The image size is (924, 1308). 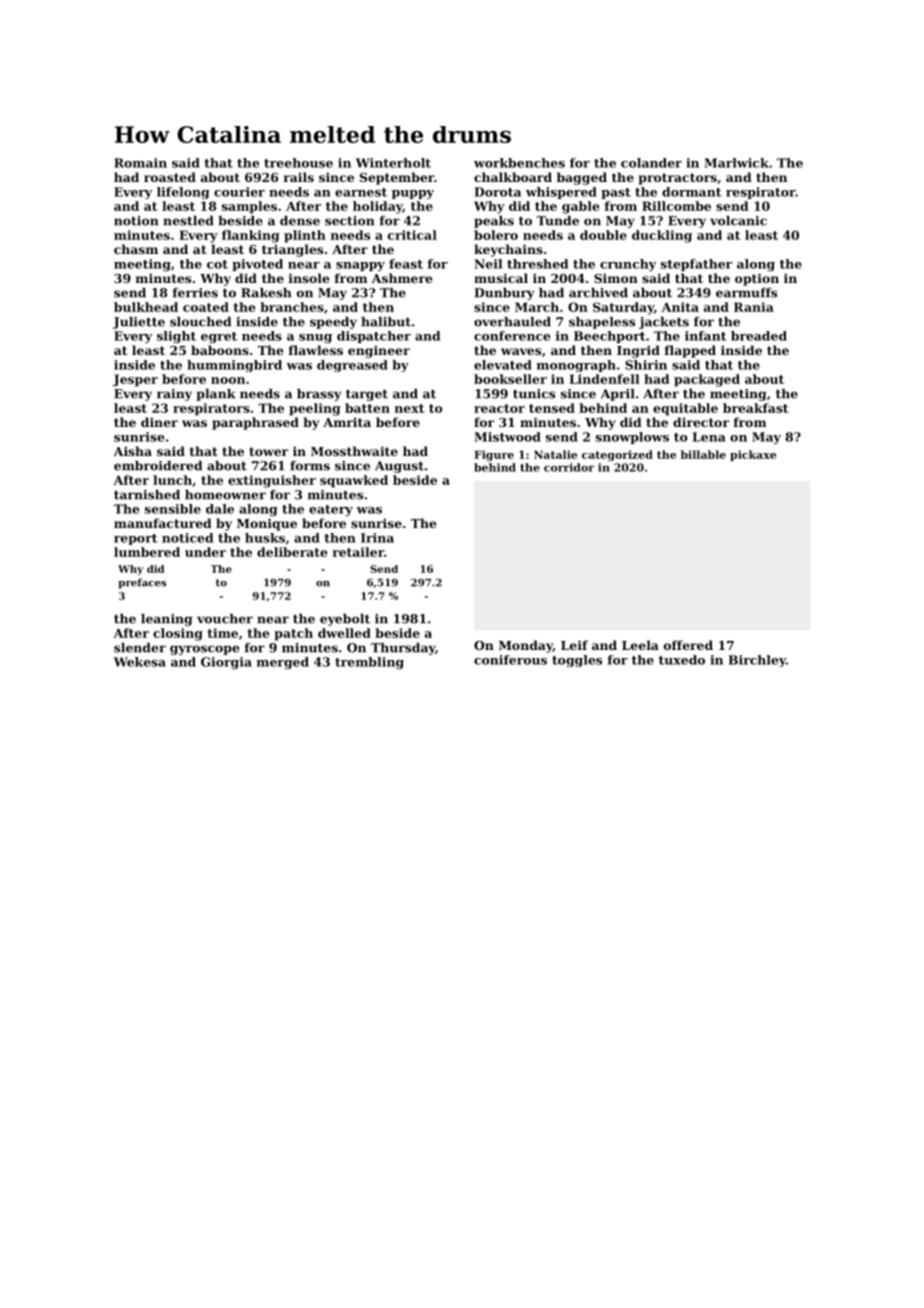 What do you see at coordinates (753, 455) in the screenshot?
I see `pickaxe` at bounding box center [753, 455].
